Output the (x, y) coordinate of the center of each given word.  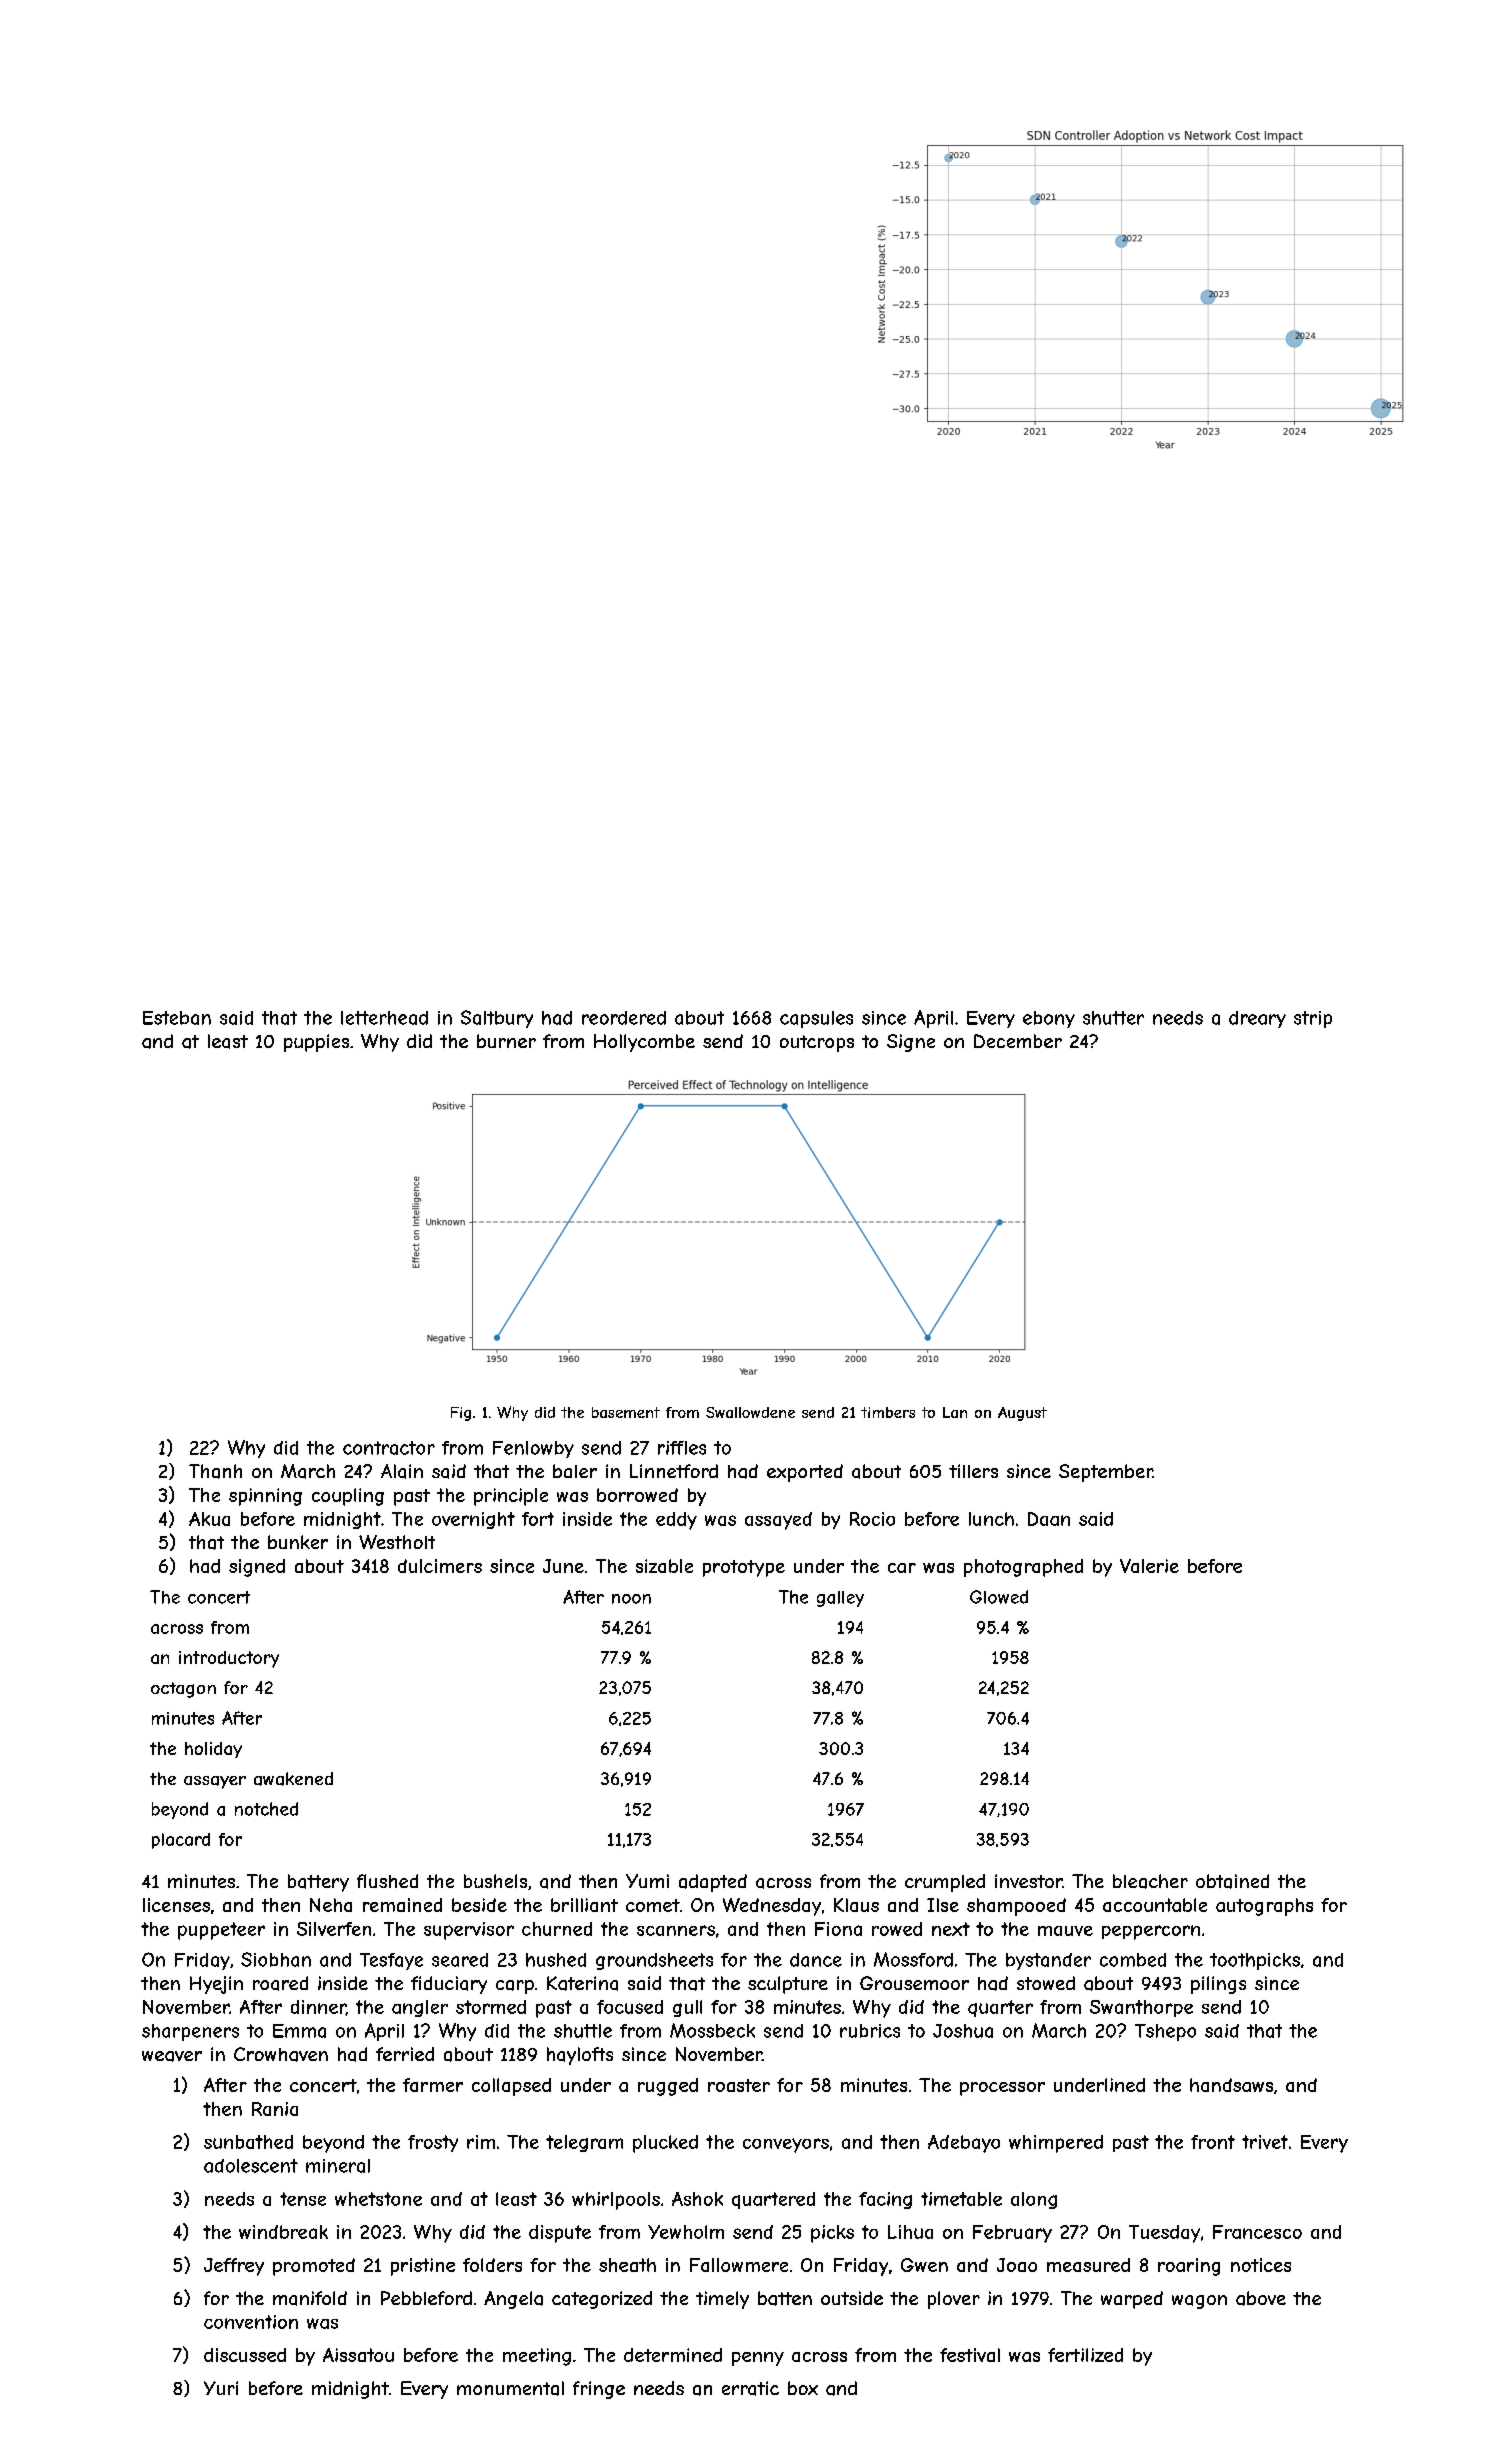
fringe (599, 2390)
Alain (402, 1471)
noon (631, 1599)
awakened (293, 1779)
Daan (1049, 1519)
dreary (1257, 1019)
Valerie (1149, 1566)
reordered (624, 1018)
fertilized (1085, 2355)
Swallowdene (750, 1412)
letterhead (384, 1018)
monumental (510, 2388)
